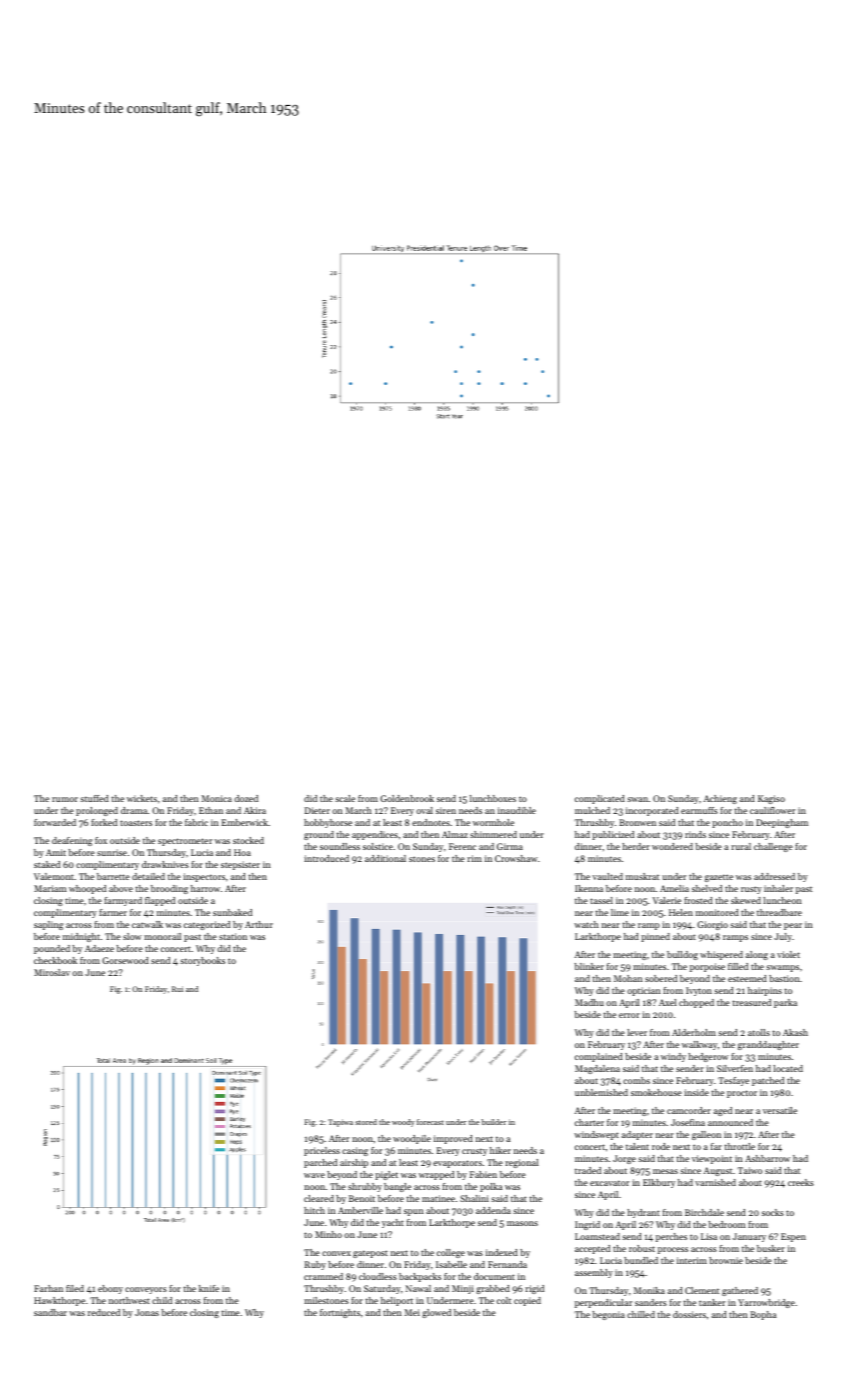  I want to click on creeks, so click(801, 1182).
